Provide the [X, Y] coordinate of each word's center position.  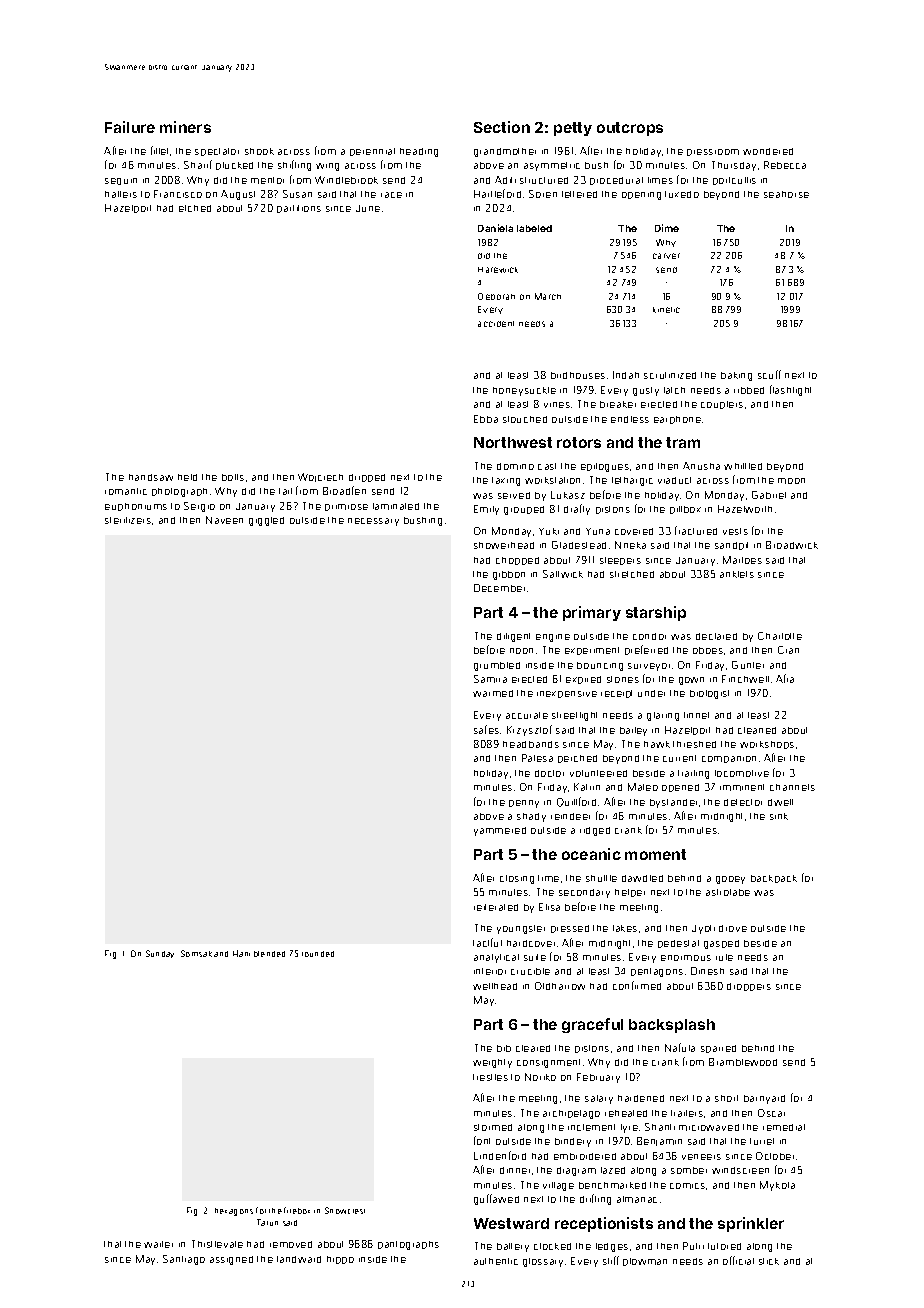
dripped [367, 478]
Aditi [505, 180]
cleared [533, 1048]
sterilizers [128, 520]
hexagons [234, 1212]
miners [185, 127]
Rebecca [785, 165]
